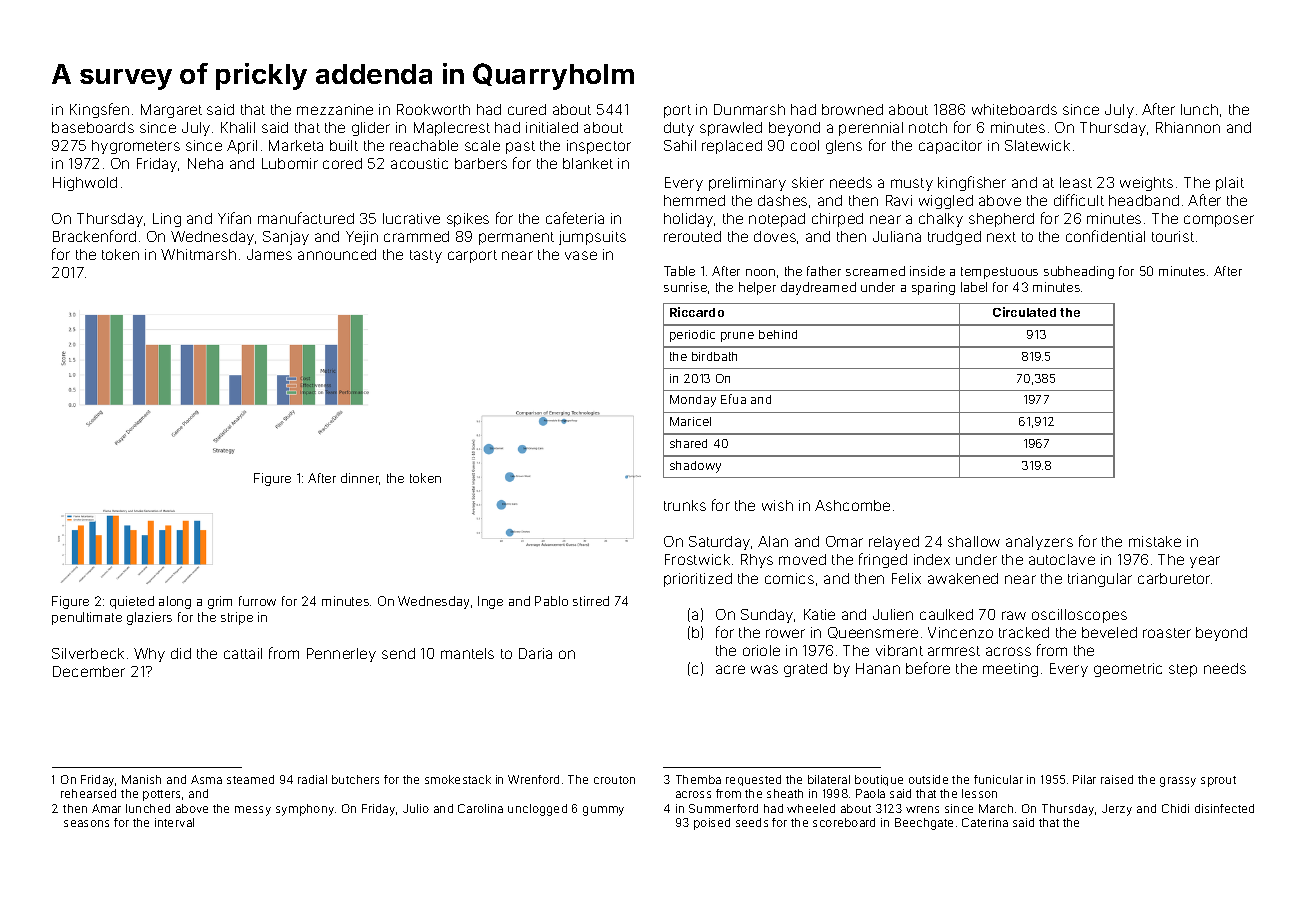 This screenshot has width=1308, height=924. What do you see at coordinates (680, 145) in the screenshot?
I see `Sahil` at bounding box center [680, 145].
